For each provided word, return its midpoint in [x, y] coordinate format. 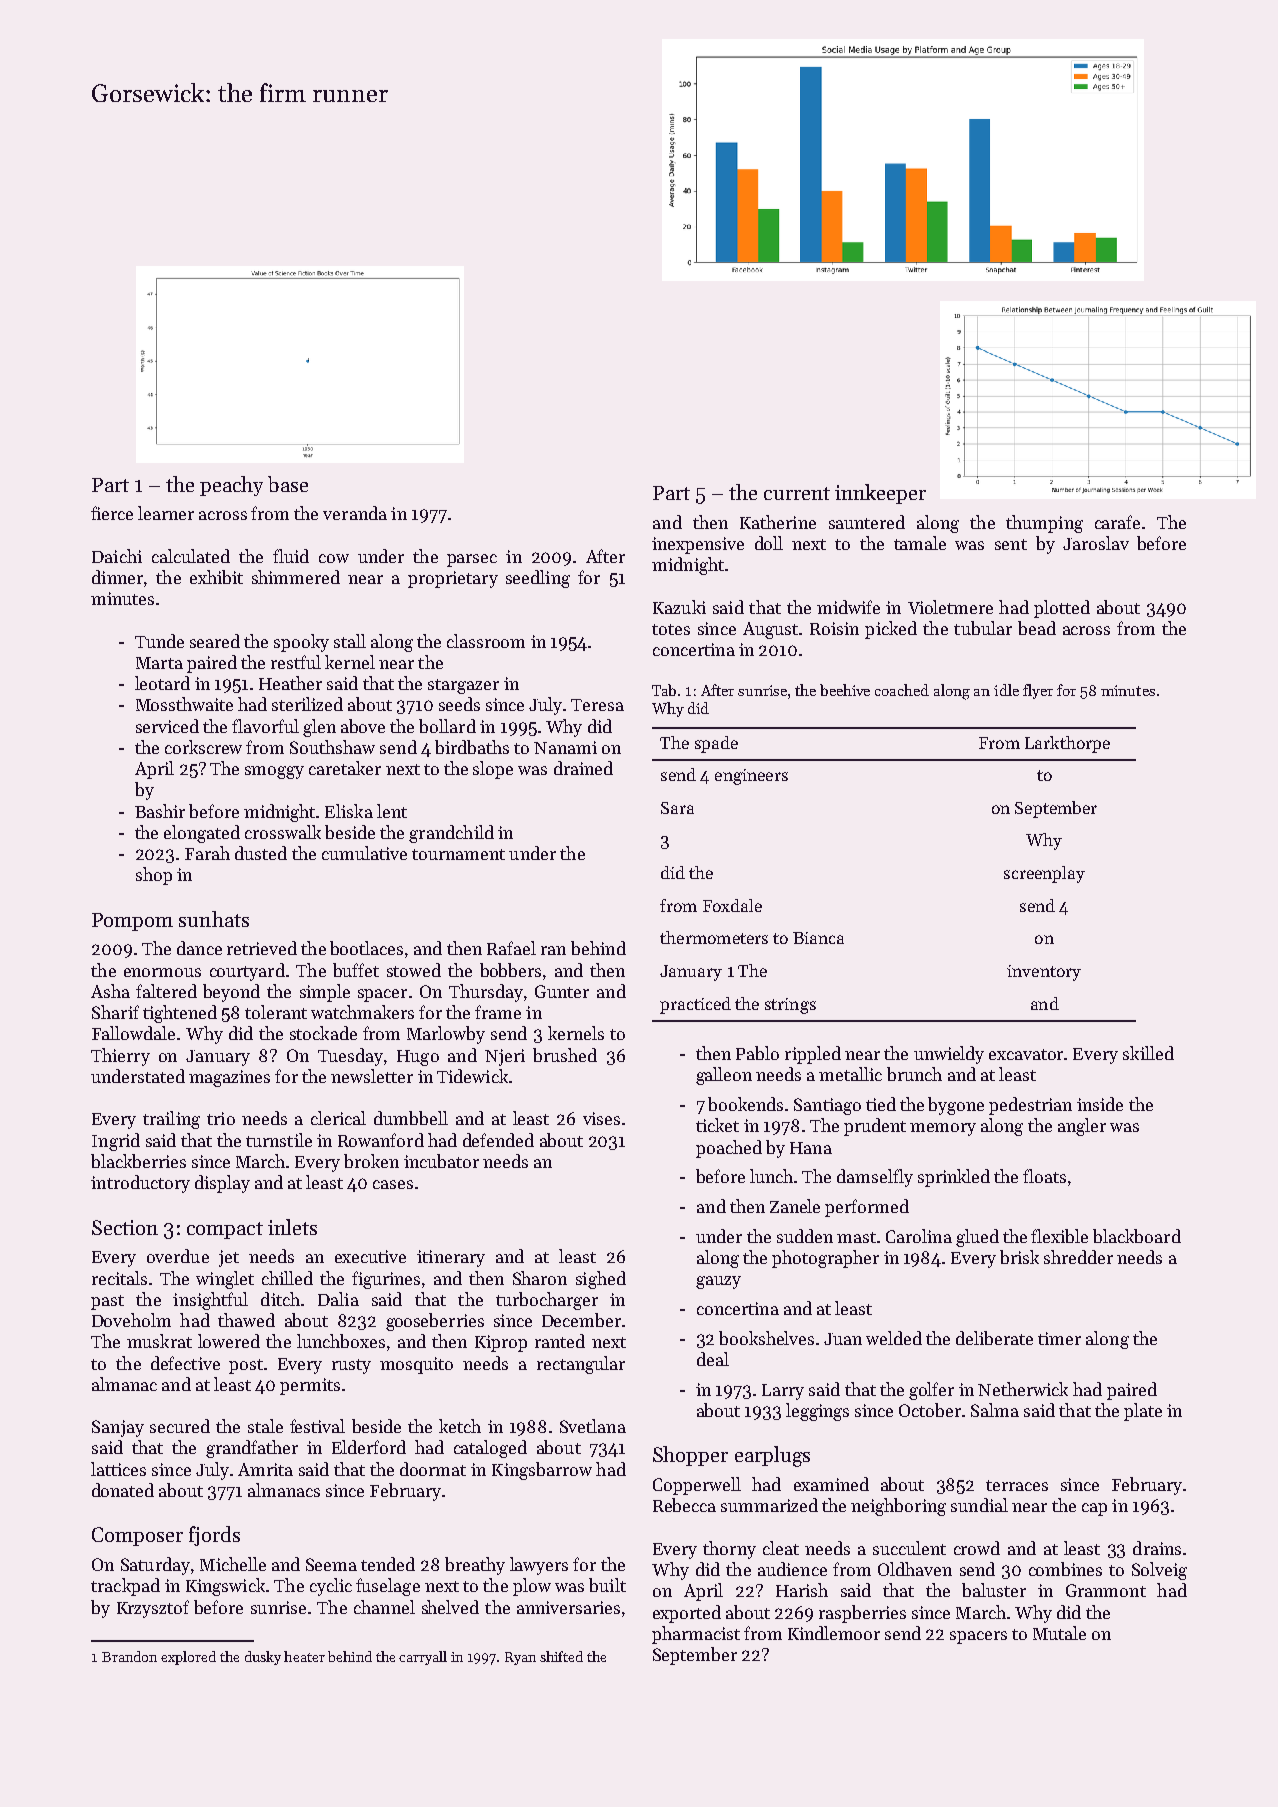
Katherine [778, 522]
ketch [460, 1426]
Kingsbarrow [542, 1471]
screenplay [1044, 874]
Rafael [511, 948]
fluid [291, 556]
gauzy [718, 1282]
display [222, 1184]
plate [1143, 1412]
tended [388, 1564]
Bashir [160, 811]
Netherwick [1023, 1389]
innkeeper [880, 494]
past [107, 1302]
